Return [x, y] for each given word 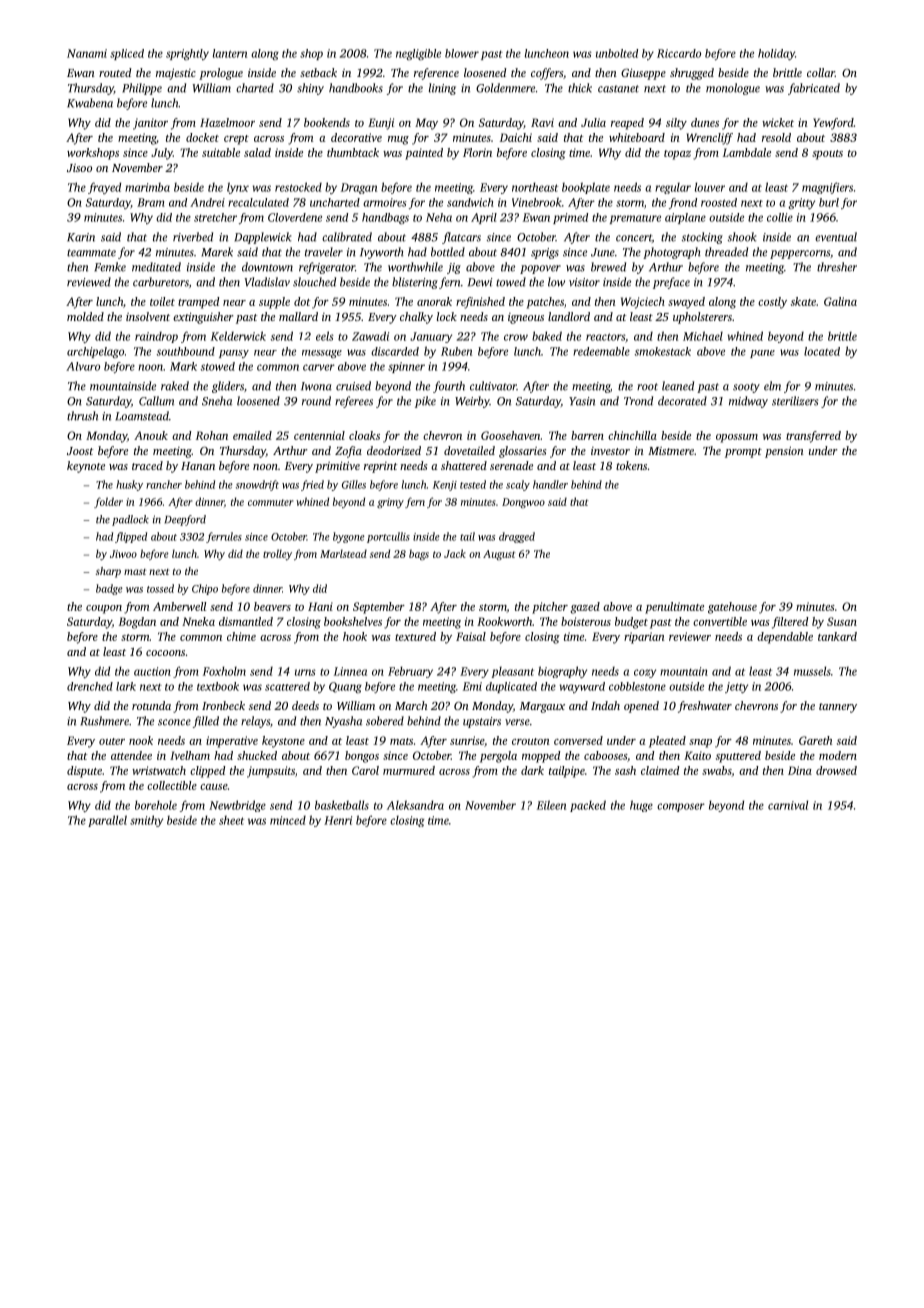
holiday [776, 54]
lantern [230, 53]
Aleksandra [415, 805]
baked [547, 336]
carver [319, 367]
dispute [84, 772]
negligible [418, 54]
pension [784, 452]
